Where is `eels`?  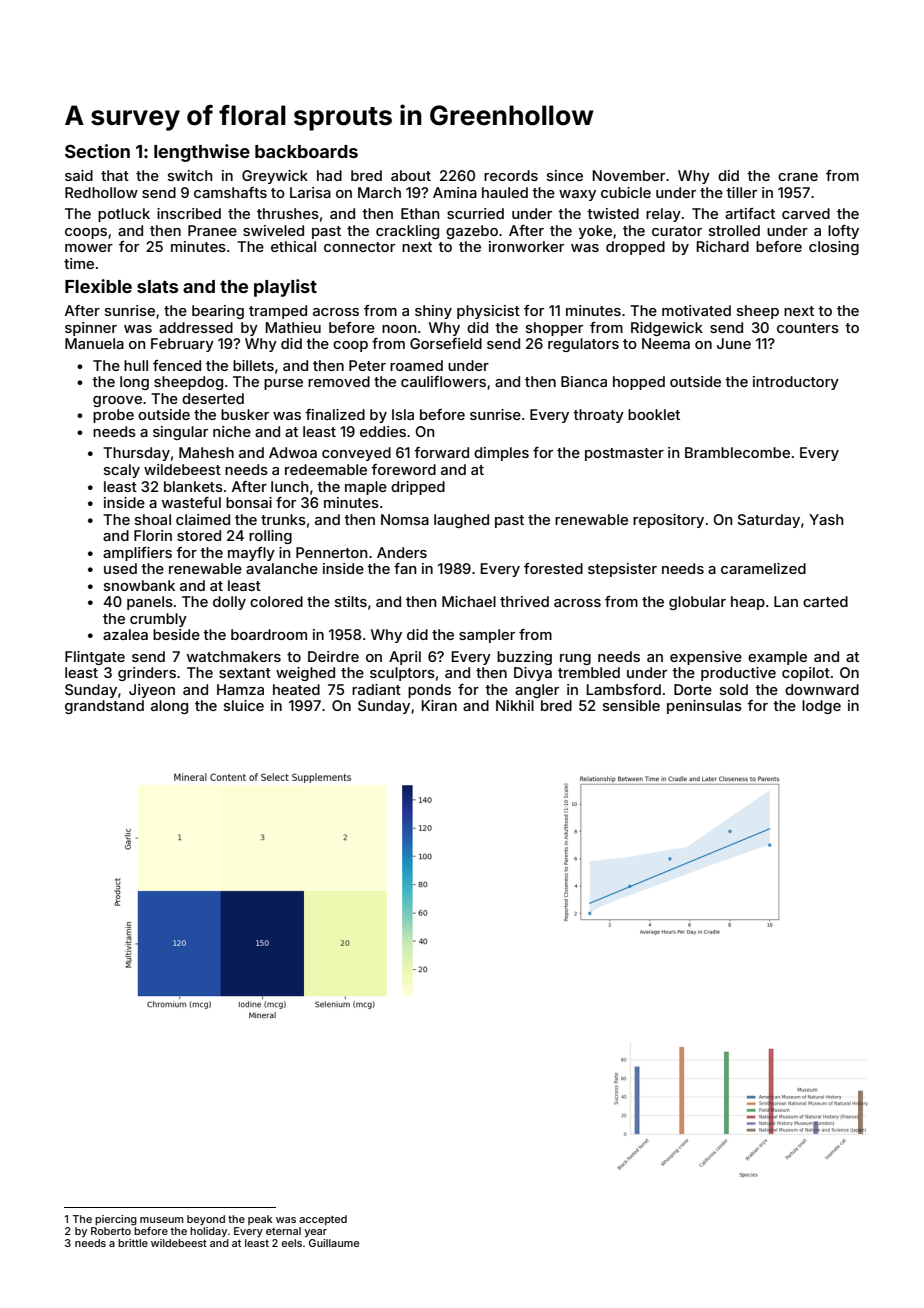 eels is located at coordinates (292, 1243).
